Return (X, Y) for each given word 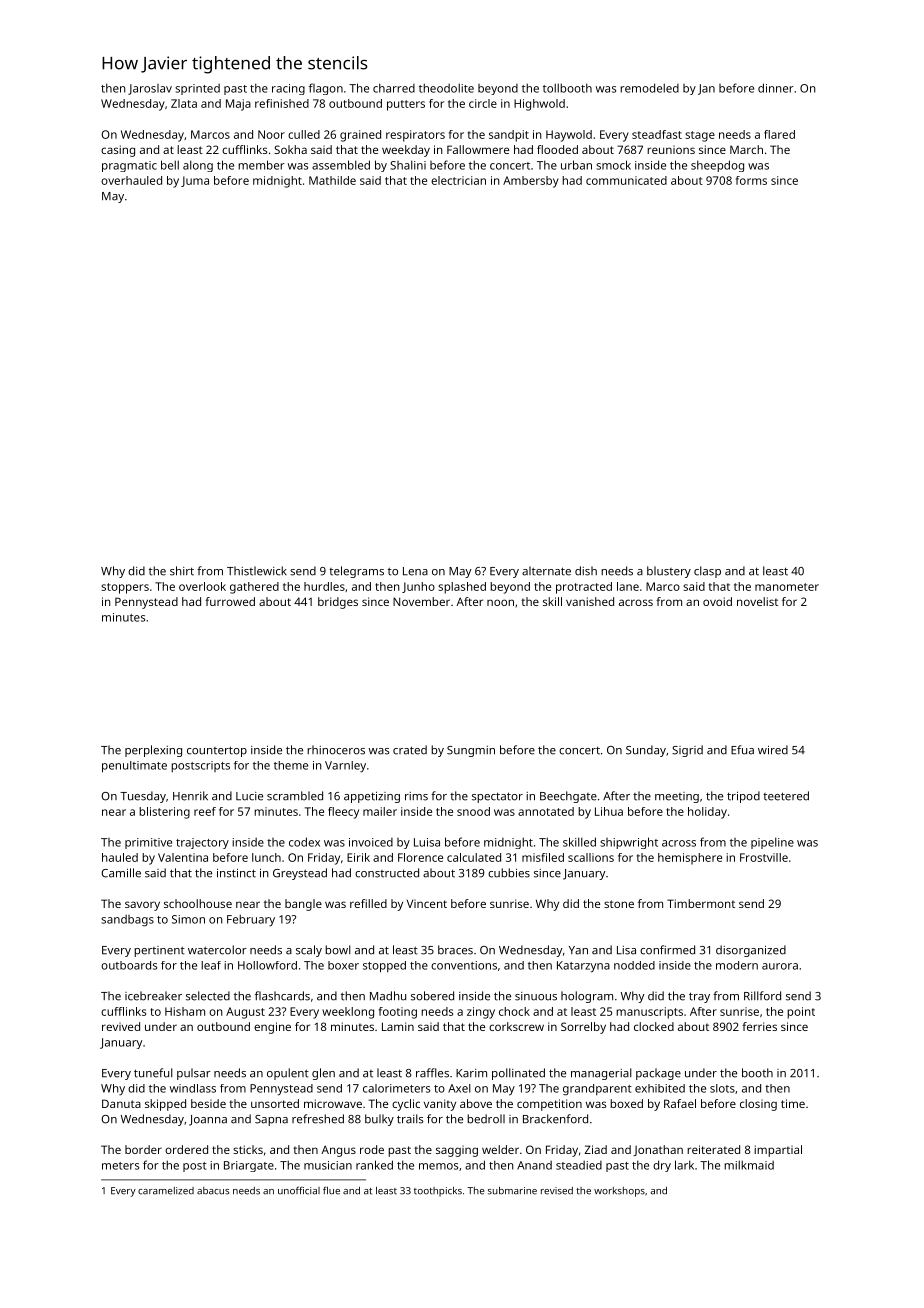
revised (557, 1191)
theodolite (446, 88)
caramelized (166, 1191)
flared (779, 134)
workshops (619, 1192)
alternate (546, 571)
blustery (669, 572)
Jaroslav (150, 89)
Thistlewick (257, 571)
